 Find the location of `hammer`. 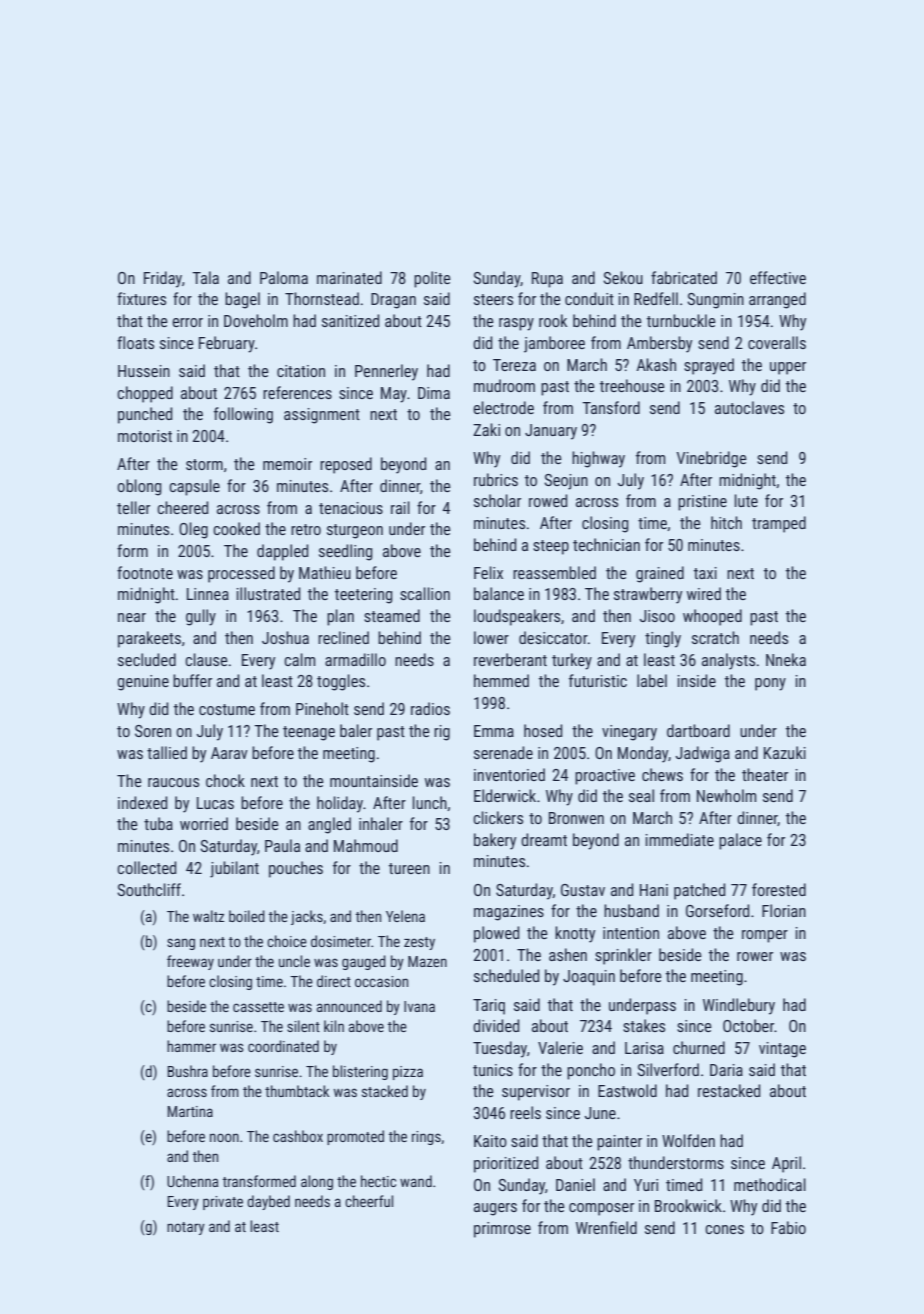

hammer is located at coordinates (191, 1046).
